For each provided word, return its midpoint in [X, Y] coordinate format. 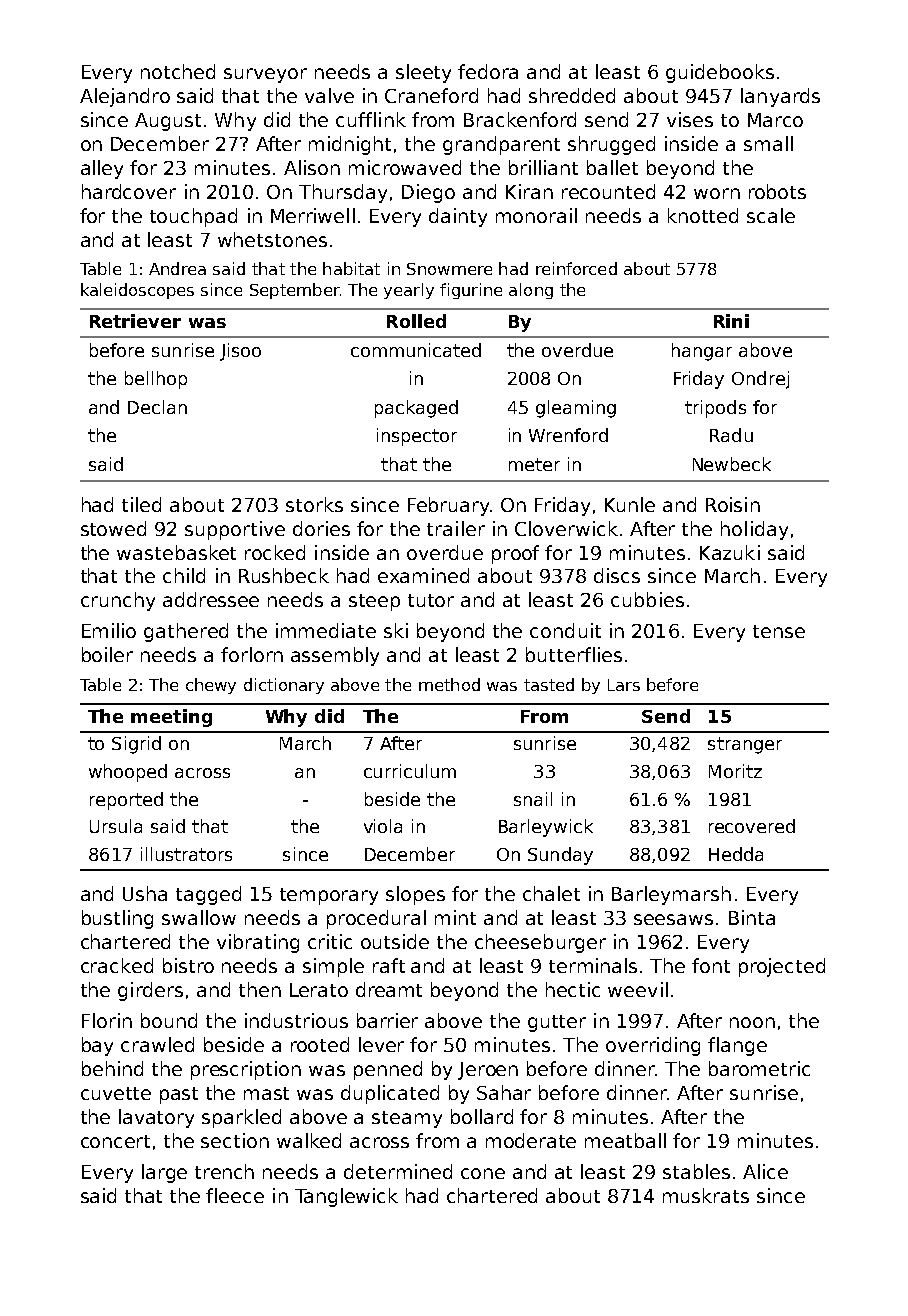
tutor [431, 600]
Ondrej [760, 380]
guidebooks [720, 73]
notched [178, 71]
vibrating [258, 943]
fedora [488, 71]
